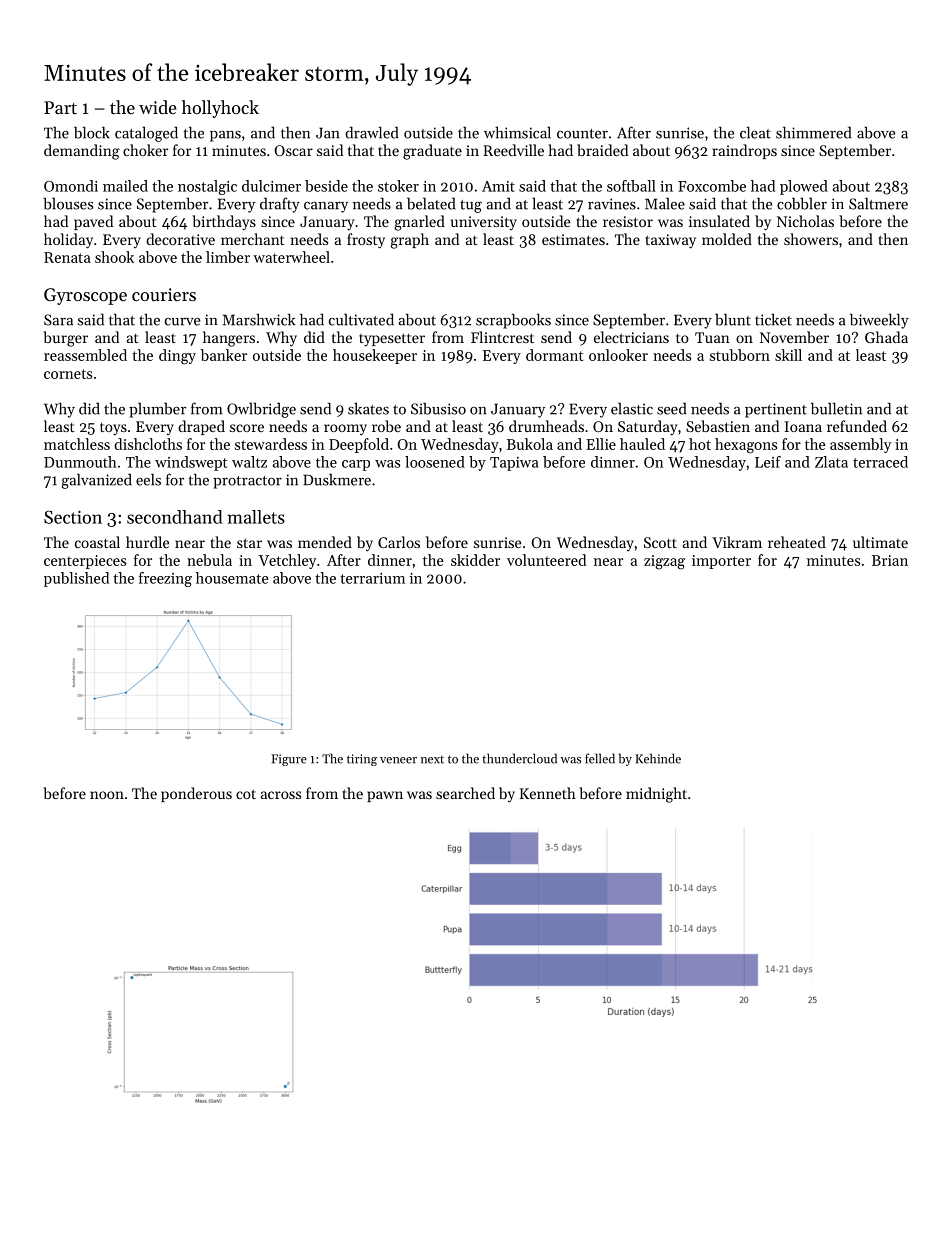 The width and height of the document is (952, 1233). I want to click on wide, so click(158, 107).
